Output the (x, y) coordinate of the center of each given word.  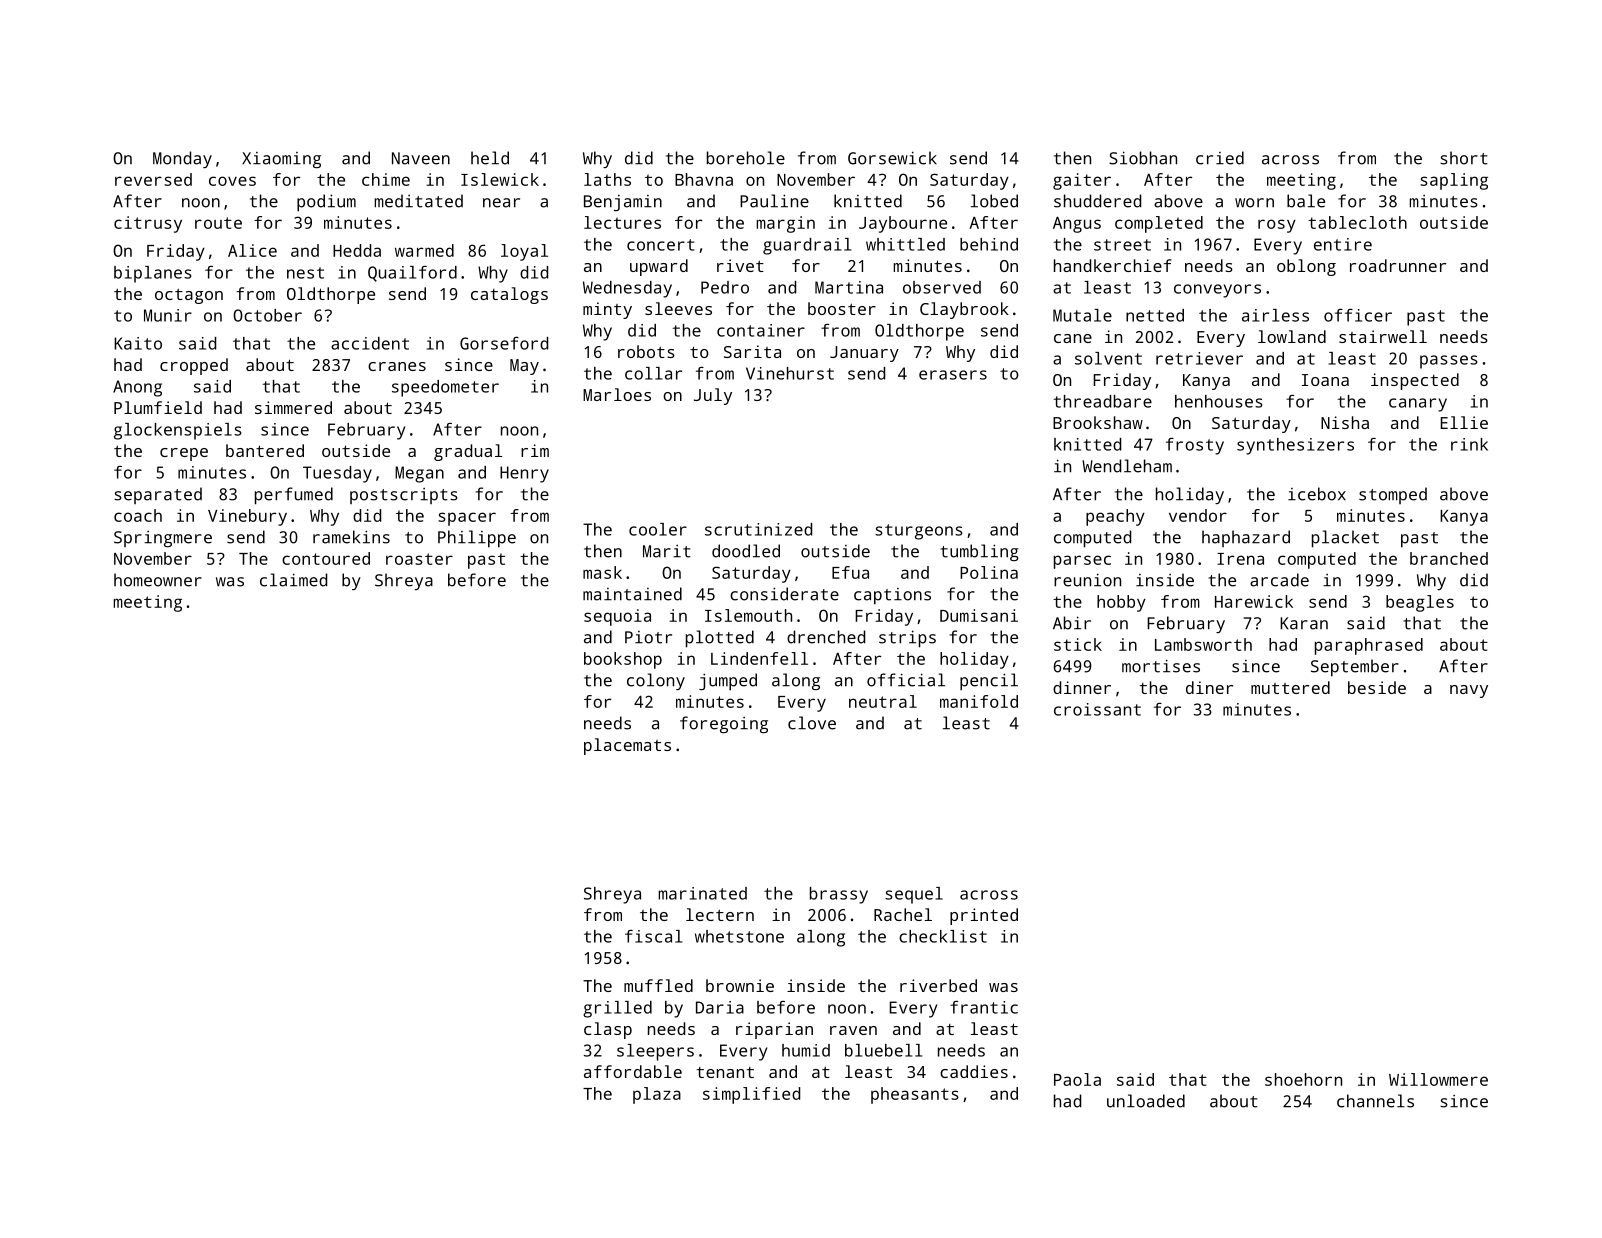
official (906, 680)
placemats (627, 746)
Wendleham (1127, 466)
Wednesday (627, 289)
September (1355, 668)
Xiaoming (281, 160)
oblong (1306, 267)
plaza (657, 1095)
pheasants (915, 1095)
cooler (658, 529)
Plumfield (158, 407)
